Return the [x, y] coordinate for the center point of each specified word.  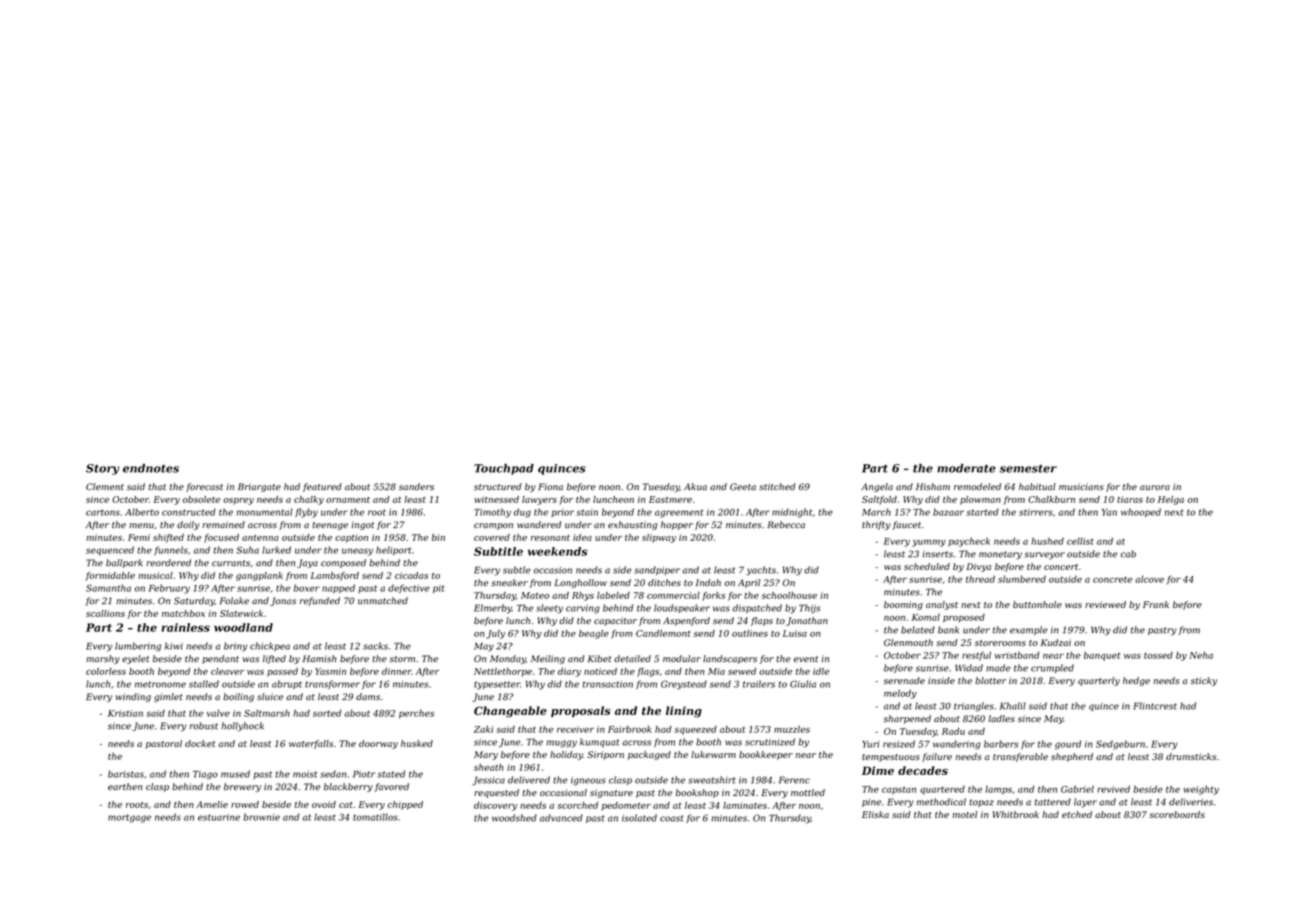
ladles [1001, 718]
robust [203, 726]
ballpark [124, 563]
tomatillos [375, 817]
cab [1128, 554]
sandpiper [657, 570]
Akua [695, 486]
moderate [966, 468]
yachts [761, 571]
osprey [238, 501]
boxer [307, 588]
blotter [990, 680]
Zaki [483, 729]
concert [1061, 567]
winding [133, 697]
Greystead [684, 685]
